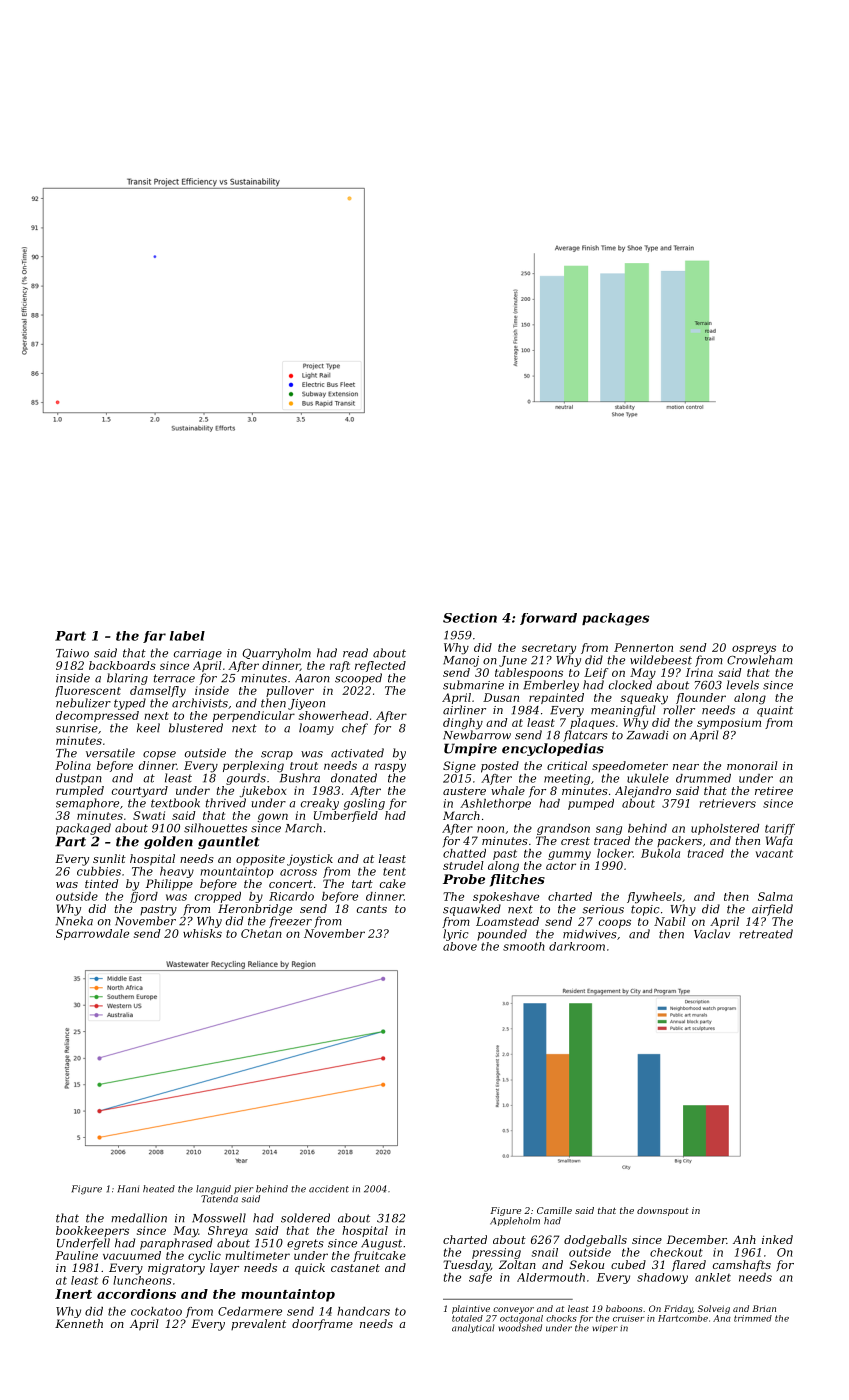 This screenshot has width=849, height=1400. I want to click on Taiwo, so click(72, 653).
